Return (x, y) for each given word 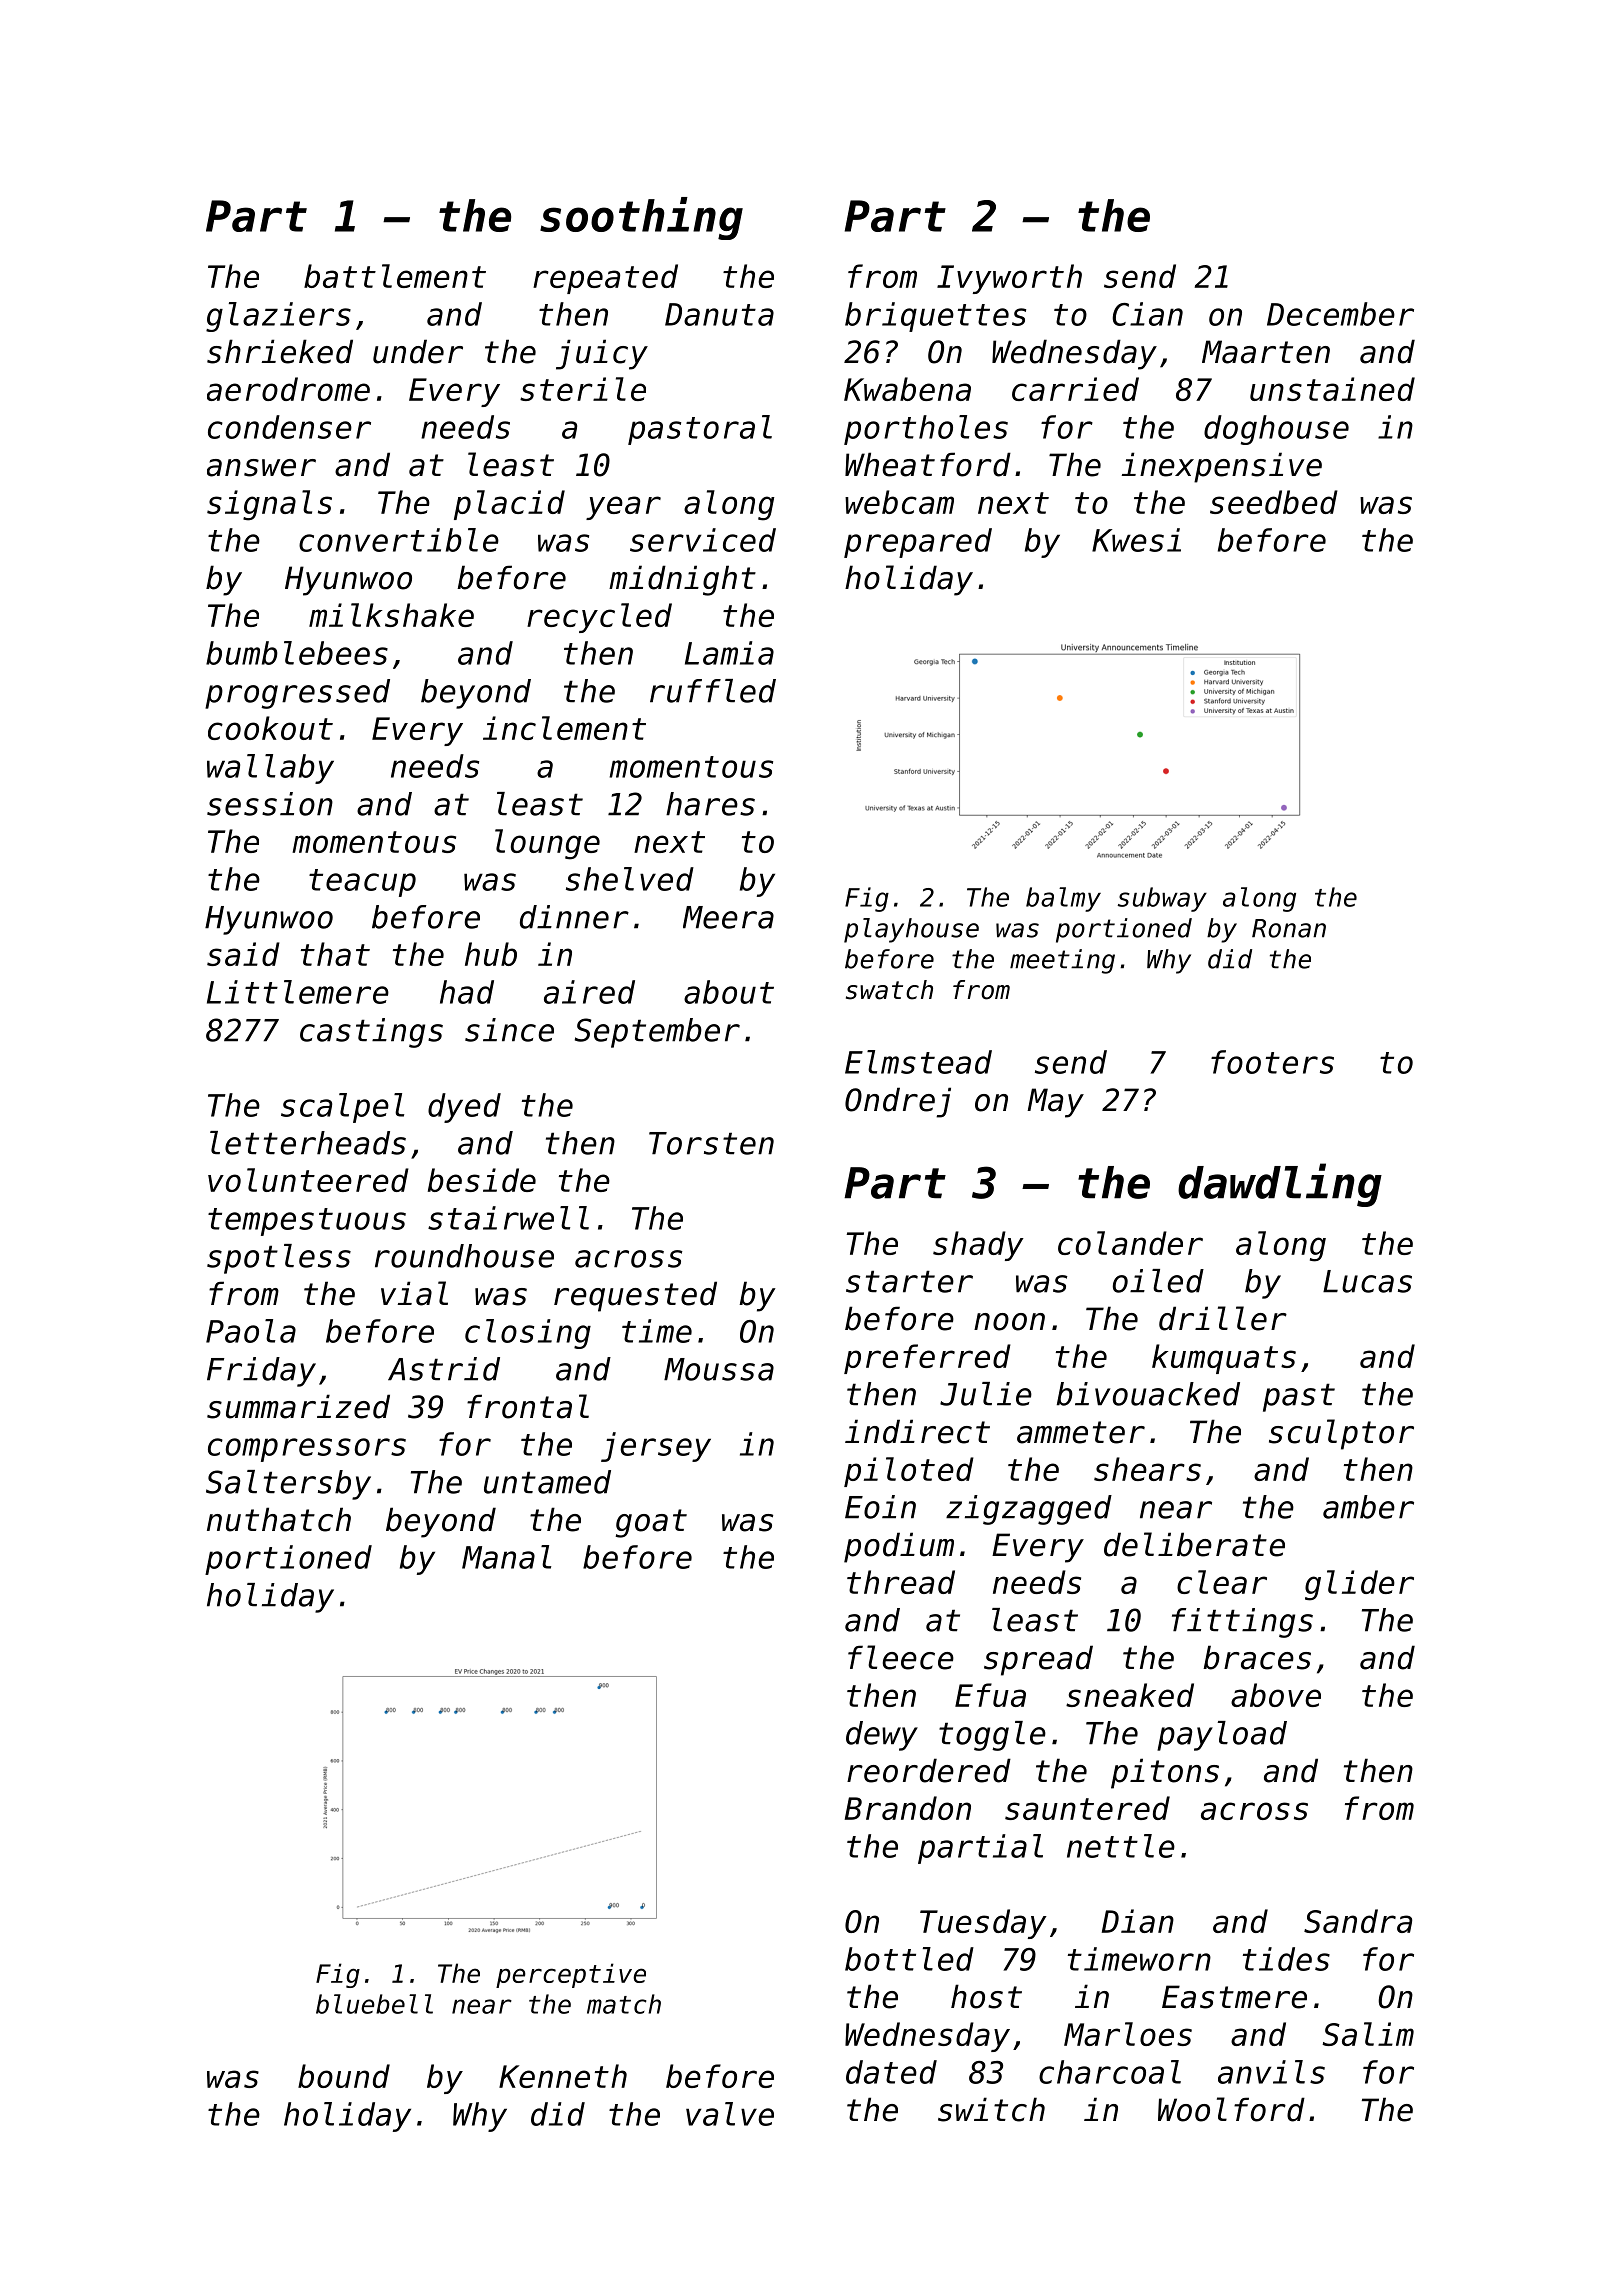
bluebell (374, 2004)
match (624, 2004)
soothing (641, 218)
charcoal (1110, 2072)
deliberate (1194, 1544)
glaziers (278, 317)
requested (635, 1296)
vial (414, 1293)
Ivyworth (1009, 279)
